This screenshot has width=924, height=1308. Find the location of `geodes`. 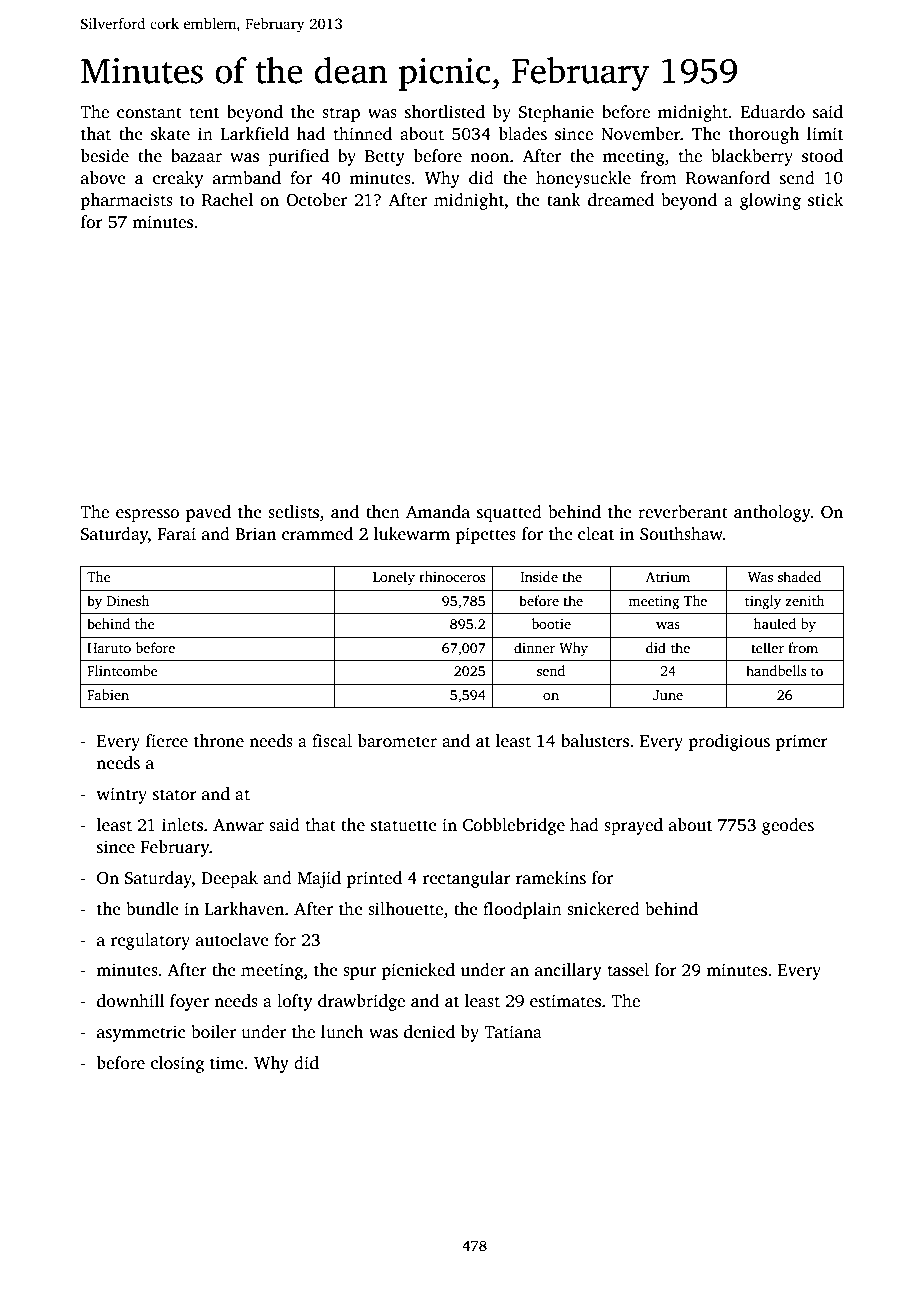

geodes is located at coordinates (788, 826).
